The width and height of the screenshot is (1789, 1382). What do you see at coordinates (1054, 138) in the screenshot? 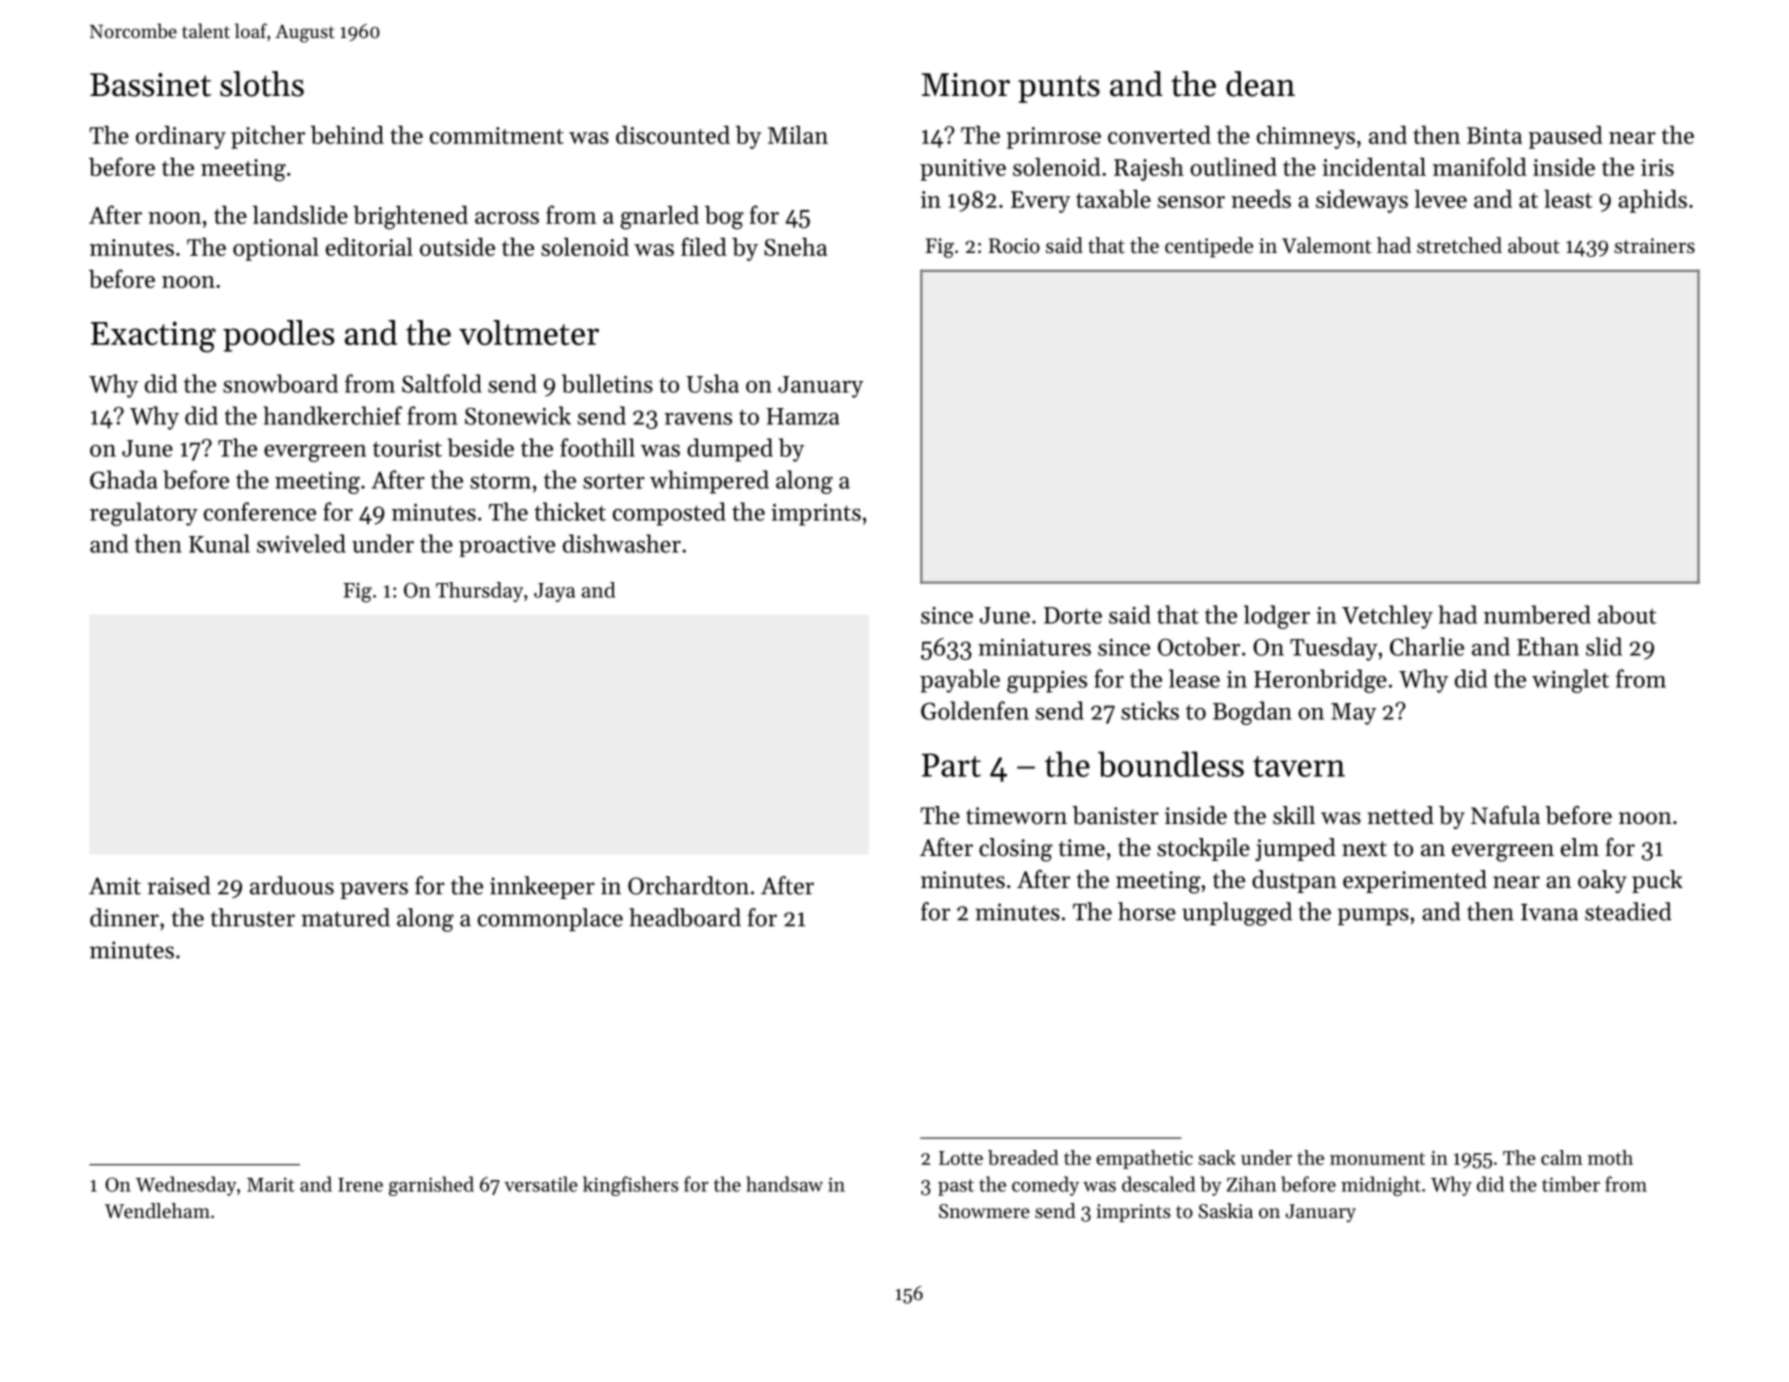
I see `primrose` at bounding box center [1054, 138].
